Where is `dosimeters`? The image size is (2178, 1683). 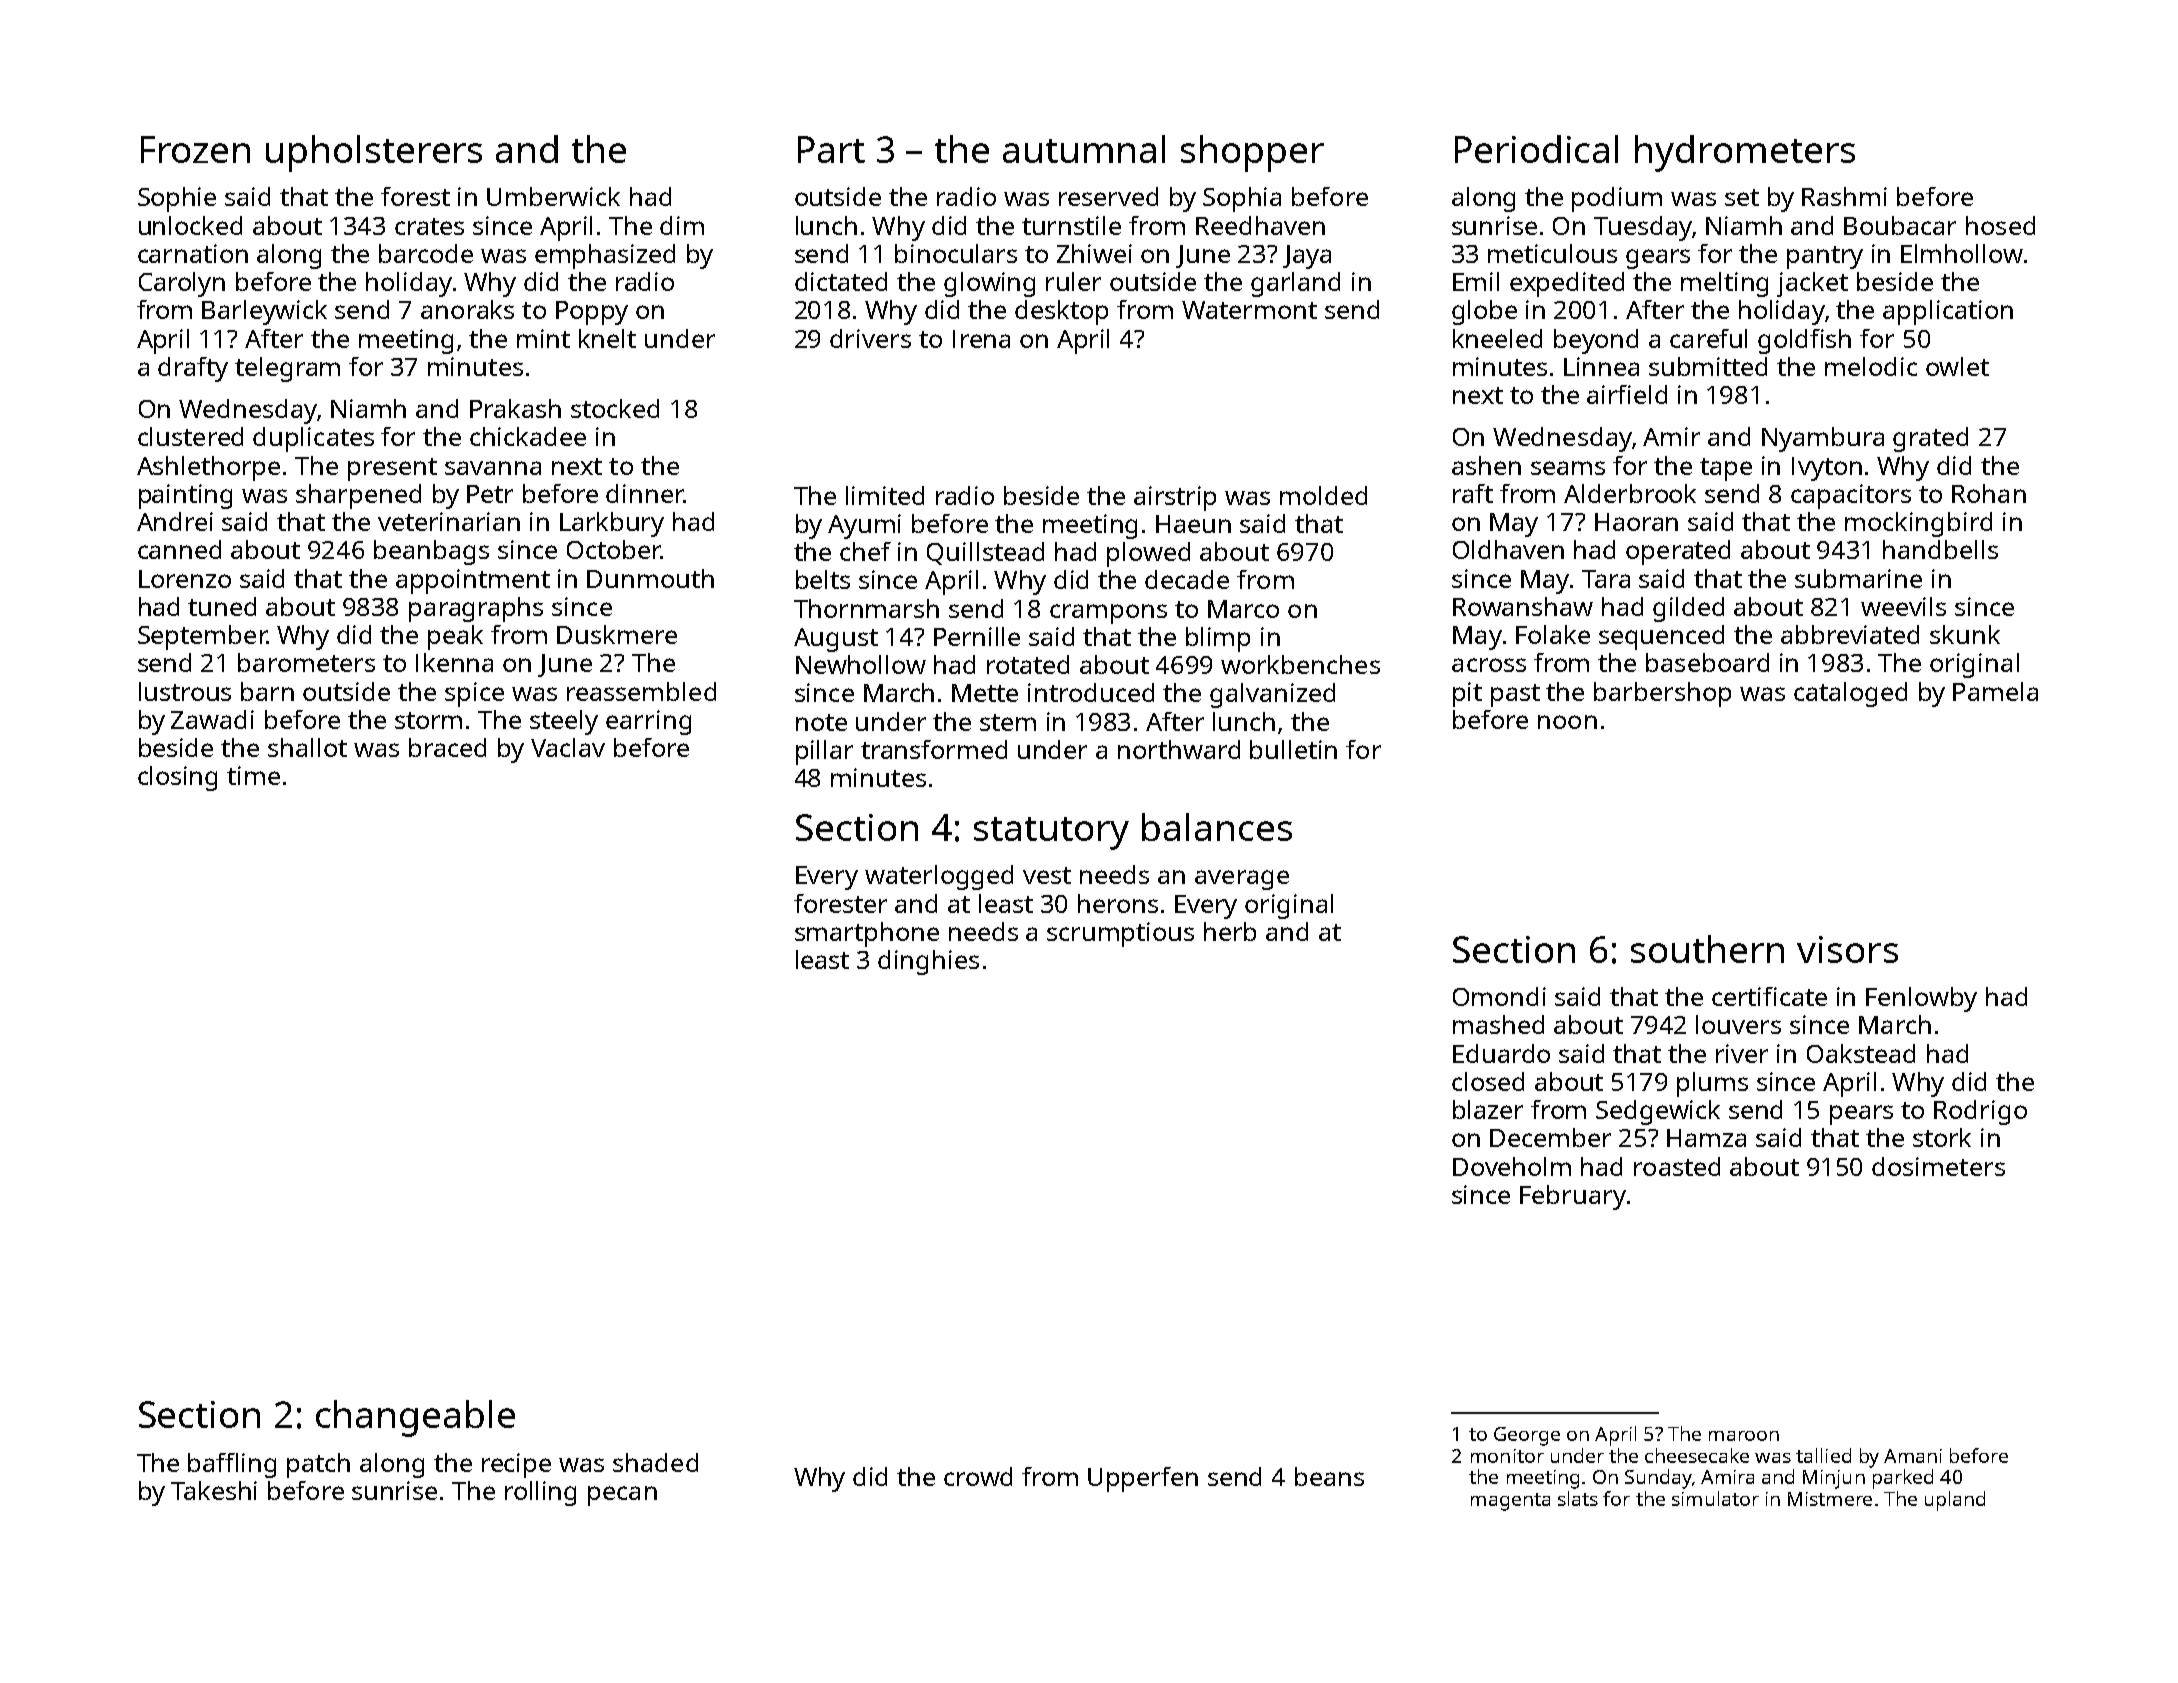 dosimeters is located at coordinates (1938, 1166).
